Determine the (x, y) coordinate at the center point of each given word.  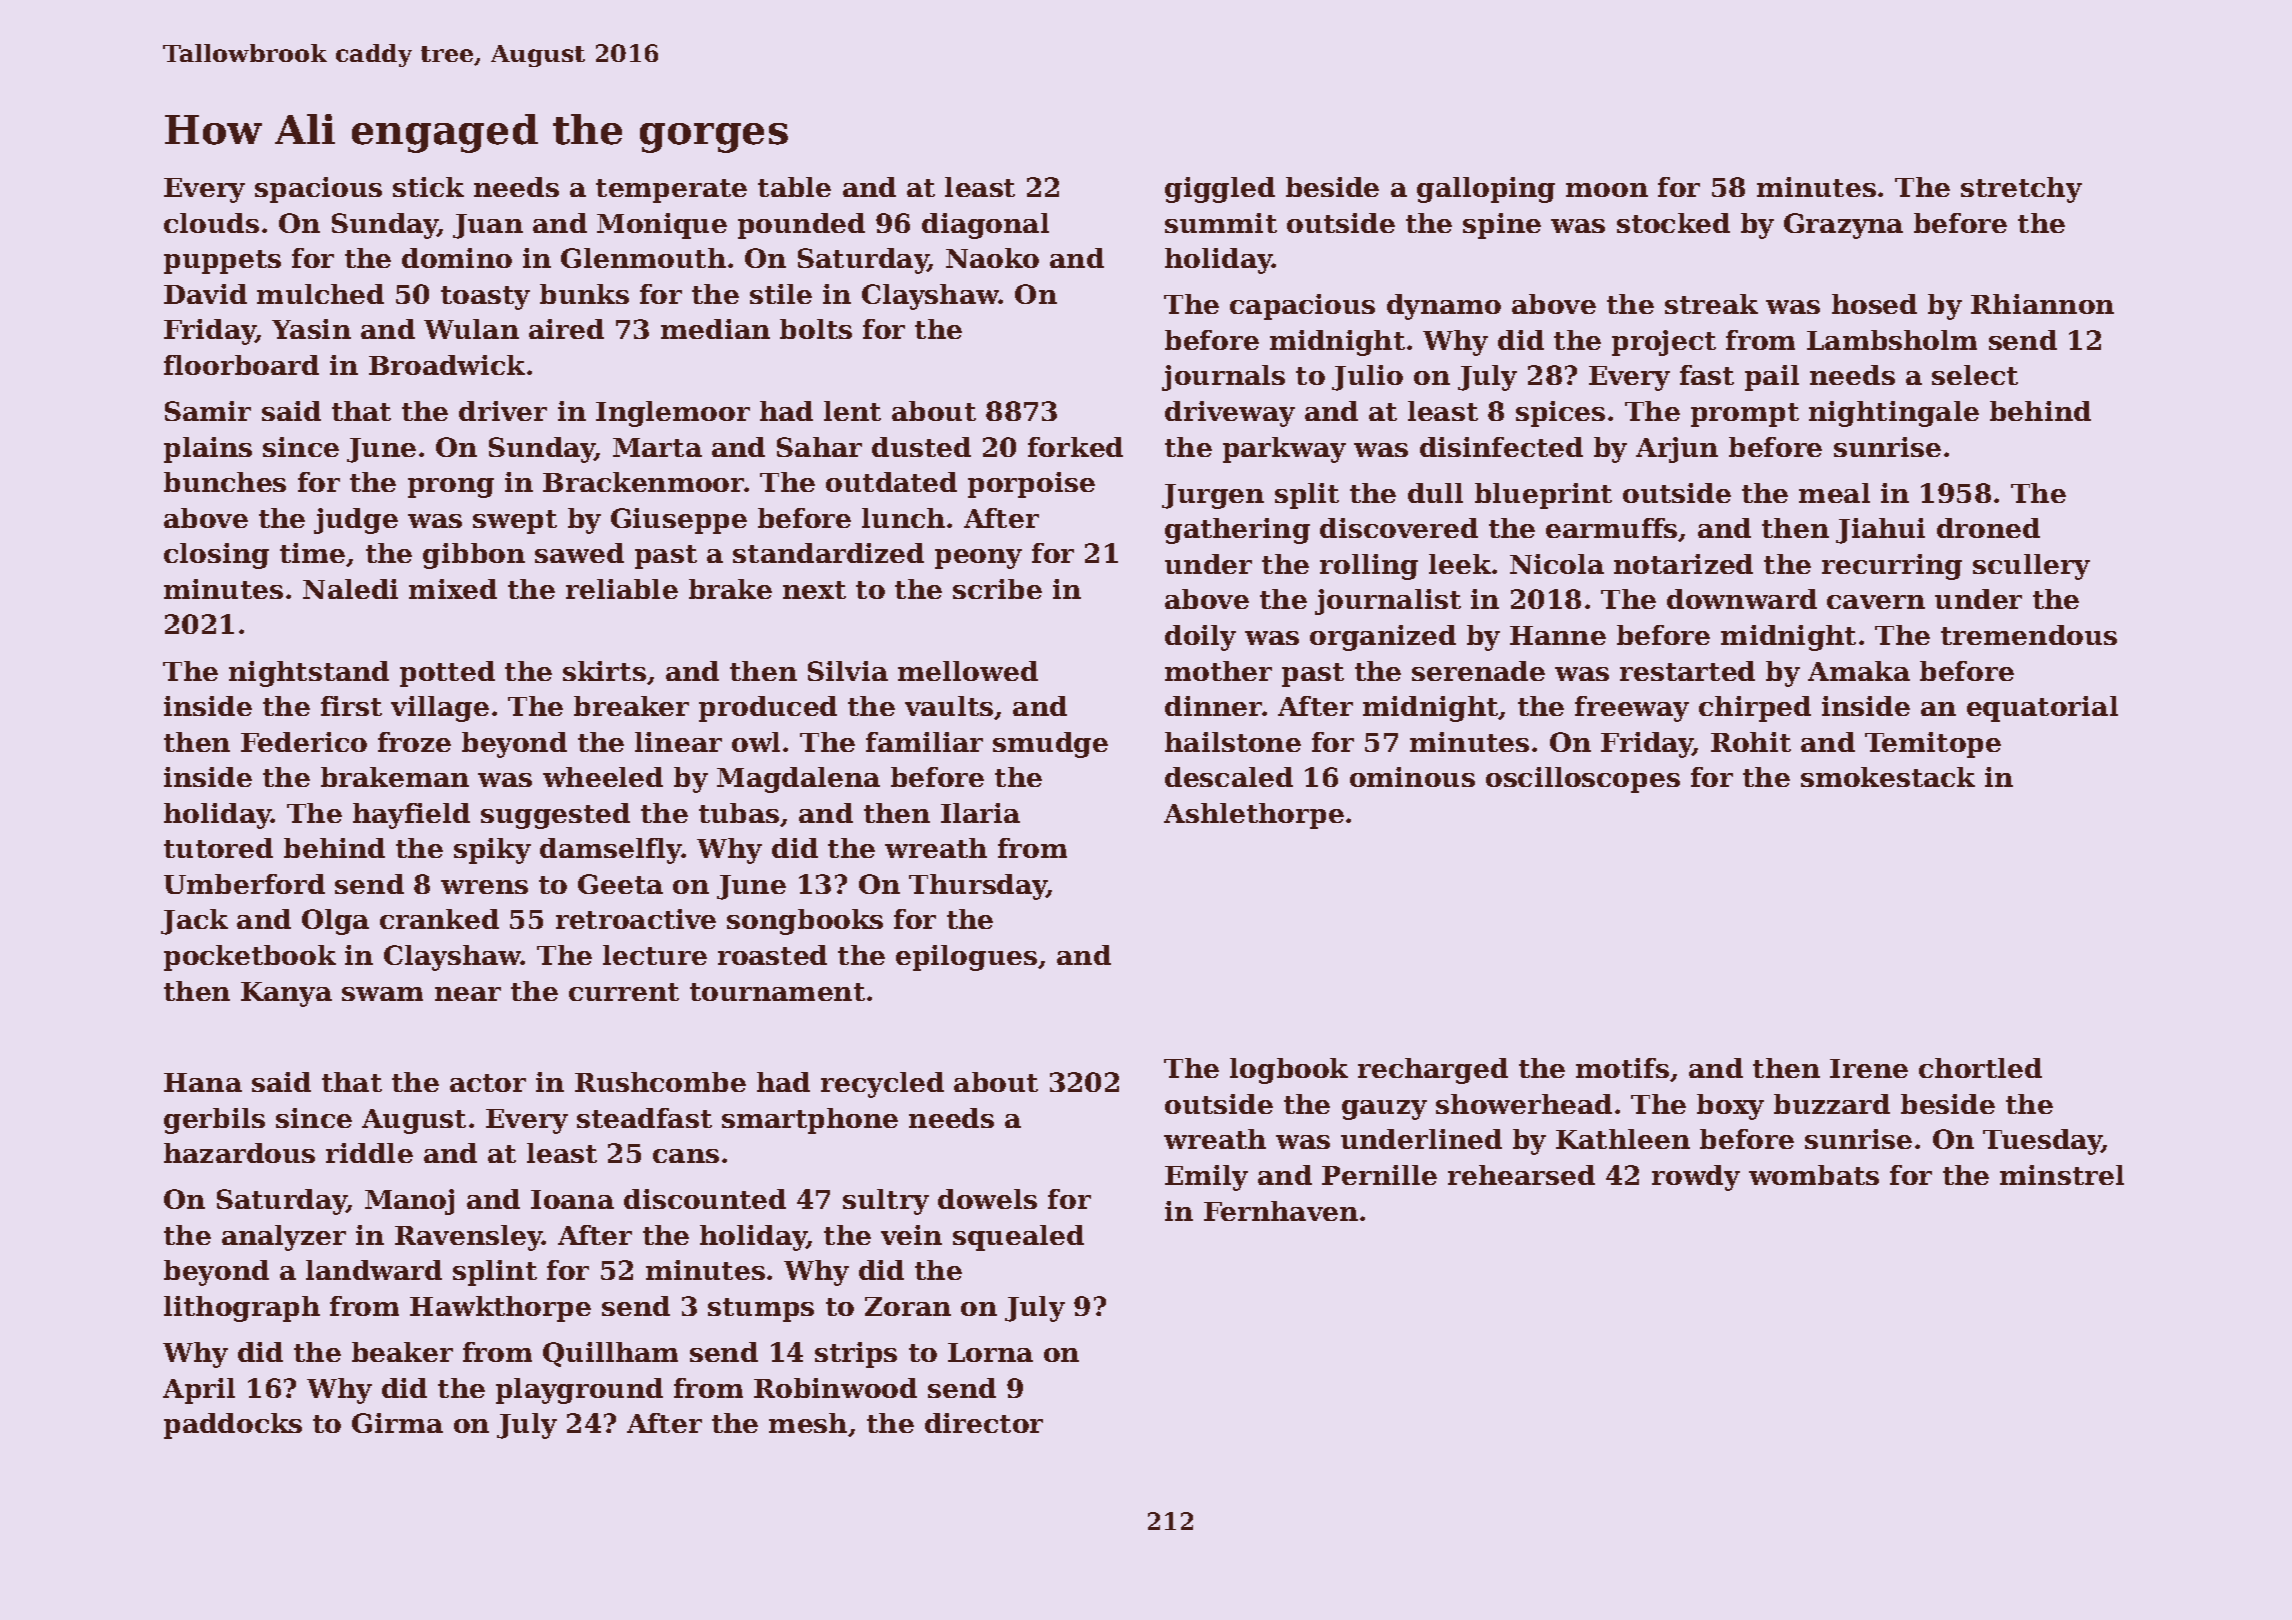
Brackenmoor (644, 482)
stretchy (2021, 190)
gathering (1237, 531)
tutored (218, 848)
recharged (1433, 1071)
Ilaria (980, 813)
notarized (1683, 564)
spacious (318, 190)
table (794, 187)
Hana (203, 1082)
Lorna (990, 1352)
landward (374, 1270)
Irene (1869, 1068)
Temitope (1933, 745)
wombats (1814, 1175)
